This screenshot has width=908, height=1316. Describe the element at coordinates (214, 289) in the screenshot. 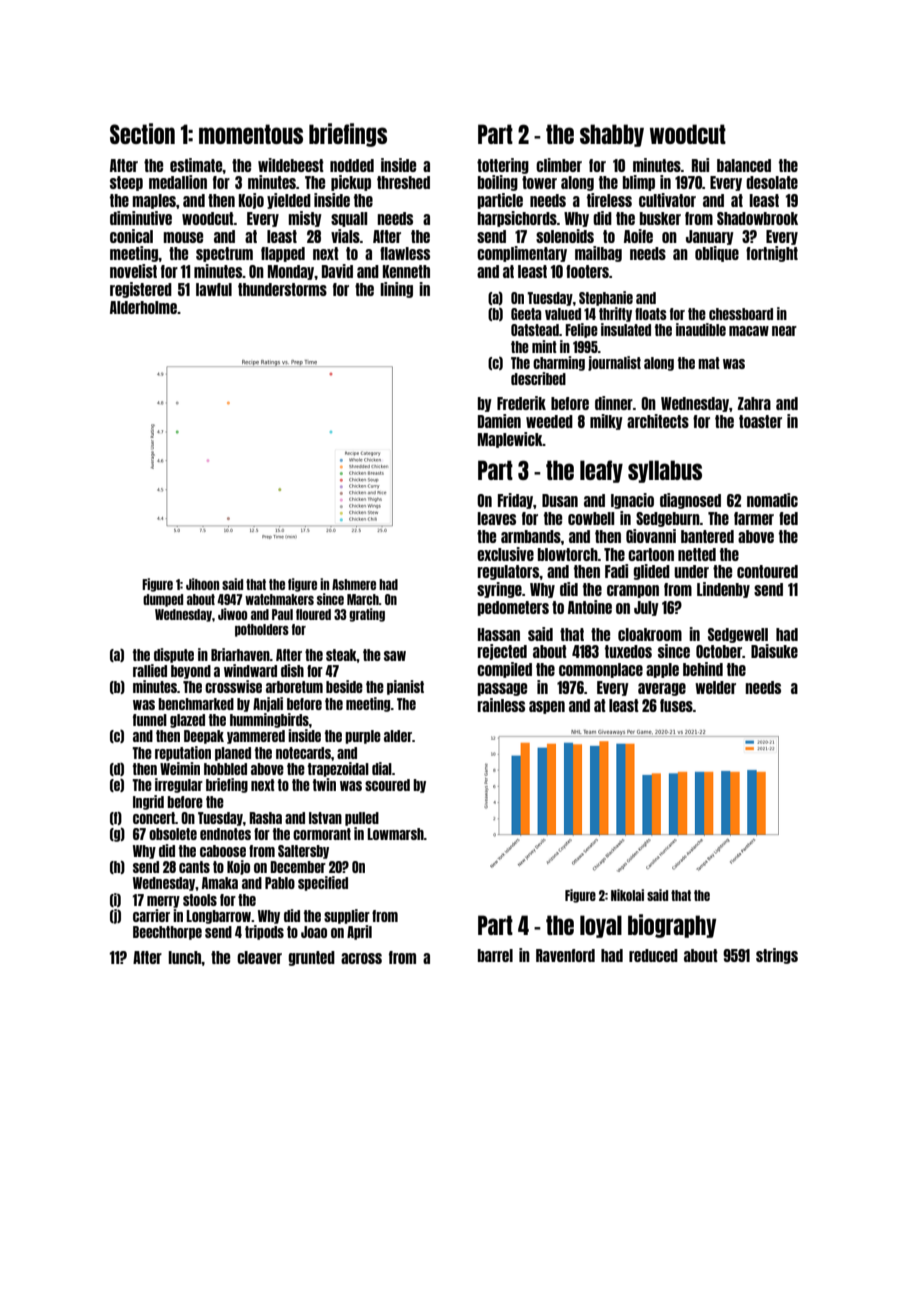

I see `lawful` at that location.
